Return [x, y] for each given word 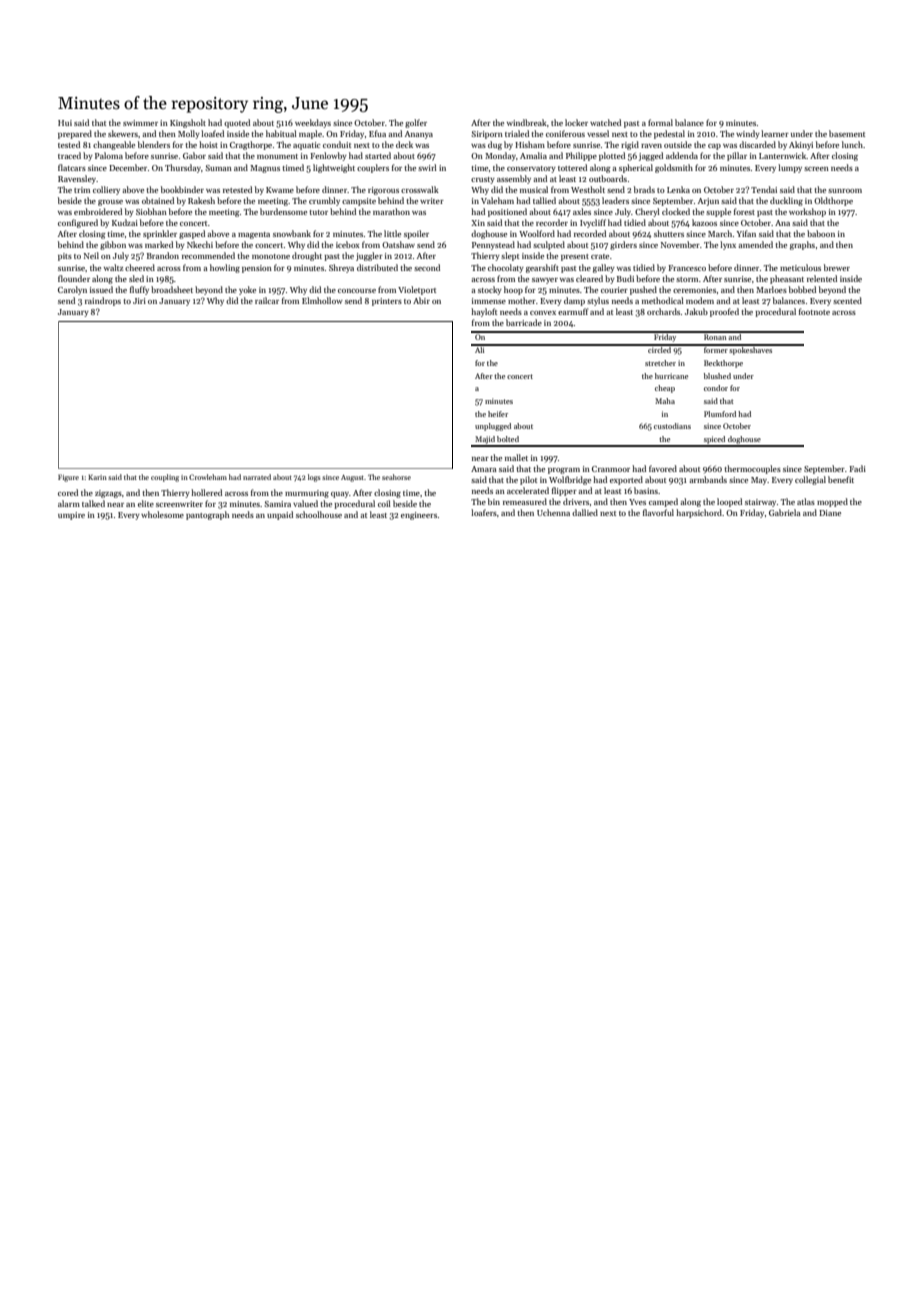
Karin [97, 477]
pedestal [669, 134]
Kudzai [125, 222]
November [680, 244]
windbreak [527, 122]
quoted [237, 123]
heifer [498, 414]
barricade [524, 322]
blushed [717, 376]
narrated [257, 477]
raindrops [103, 301]
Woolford [537, 233]
